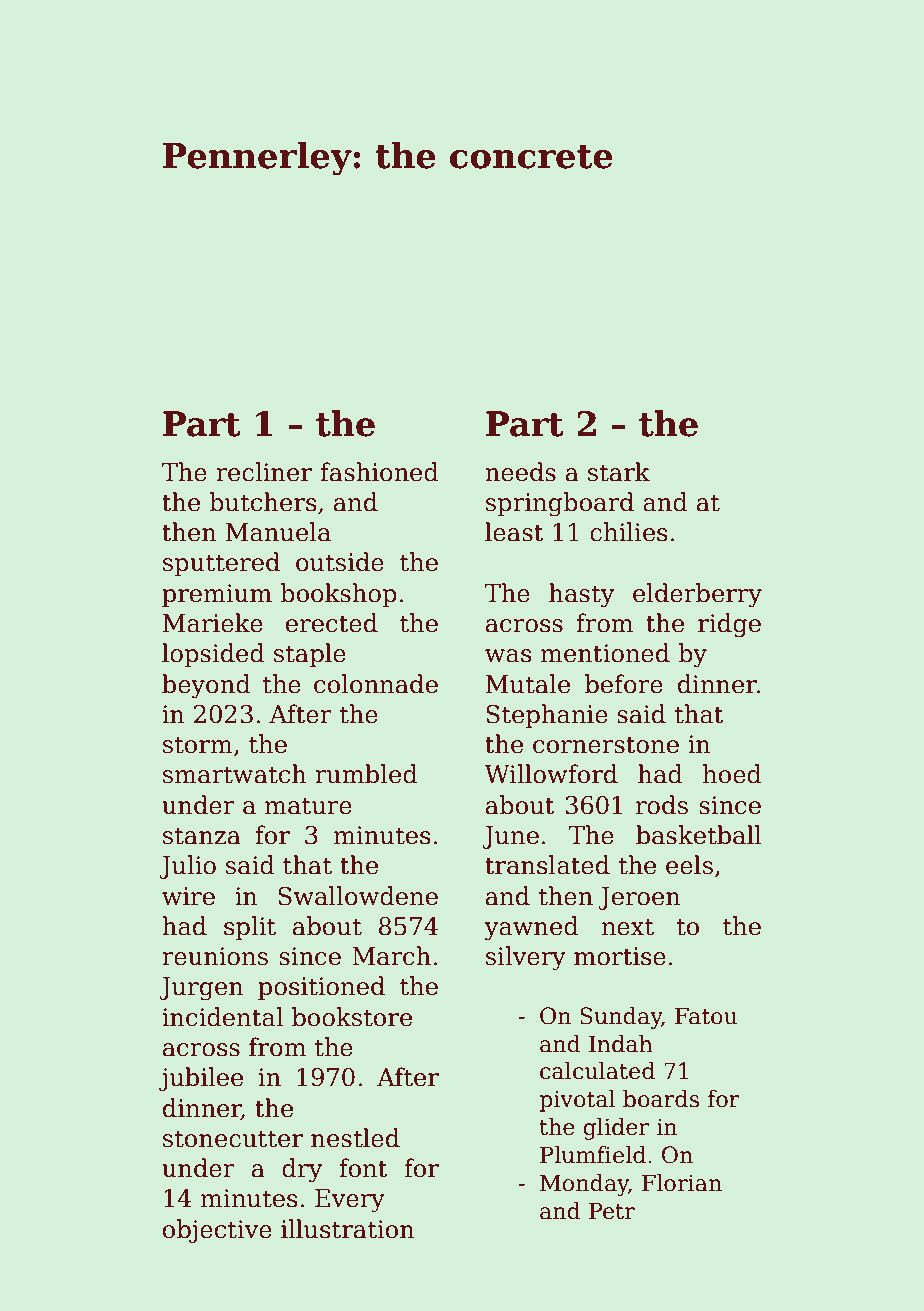 The width and height of the screenshot is (924, 1311). Describe the element at coordinates (520, 472) in the screenshot. I see `needs` at that location.
